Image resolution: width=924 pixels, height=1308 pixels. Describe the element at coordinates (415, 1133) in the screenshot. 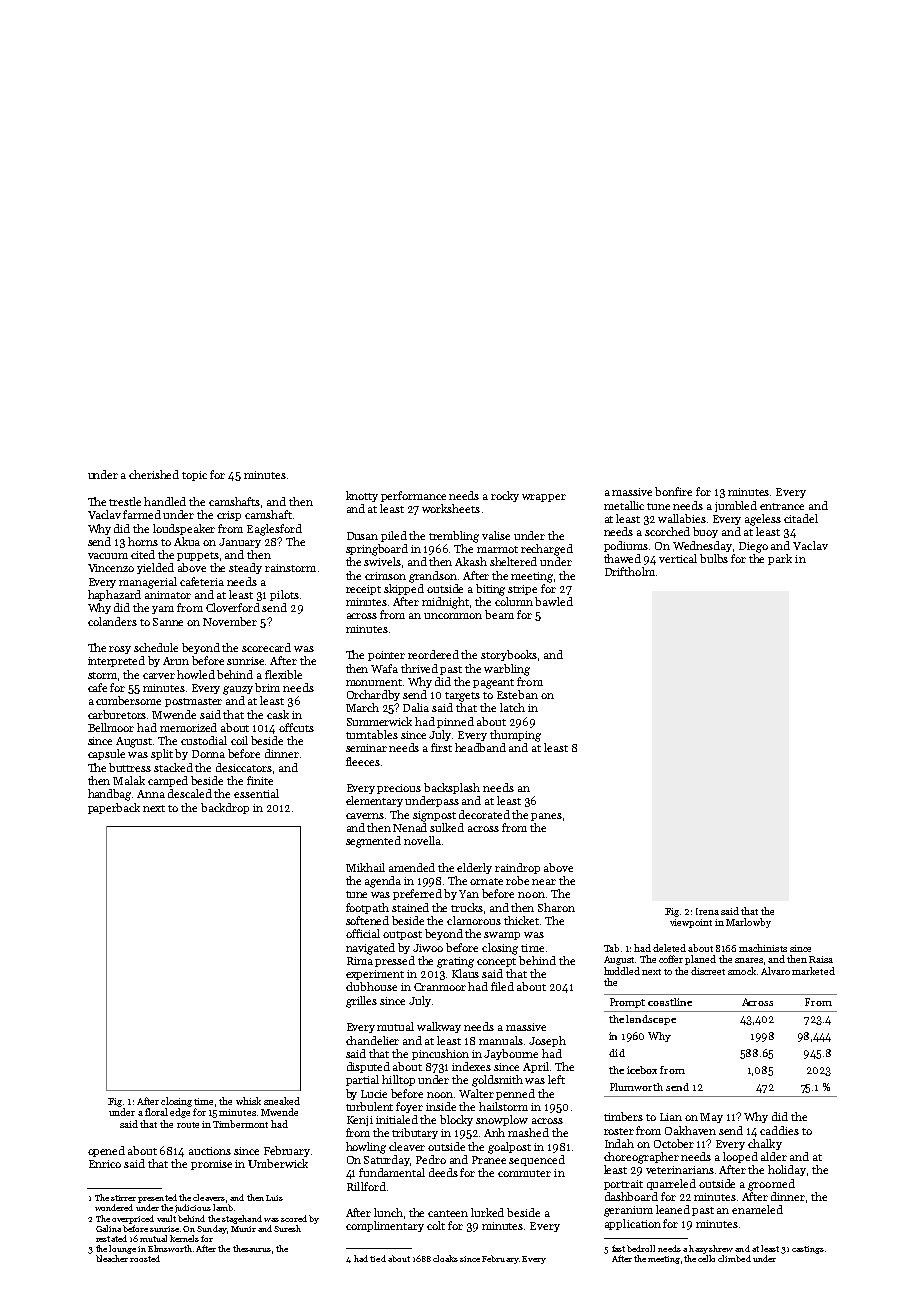

I see `tributary` at that location.
